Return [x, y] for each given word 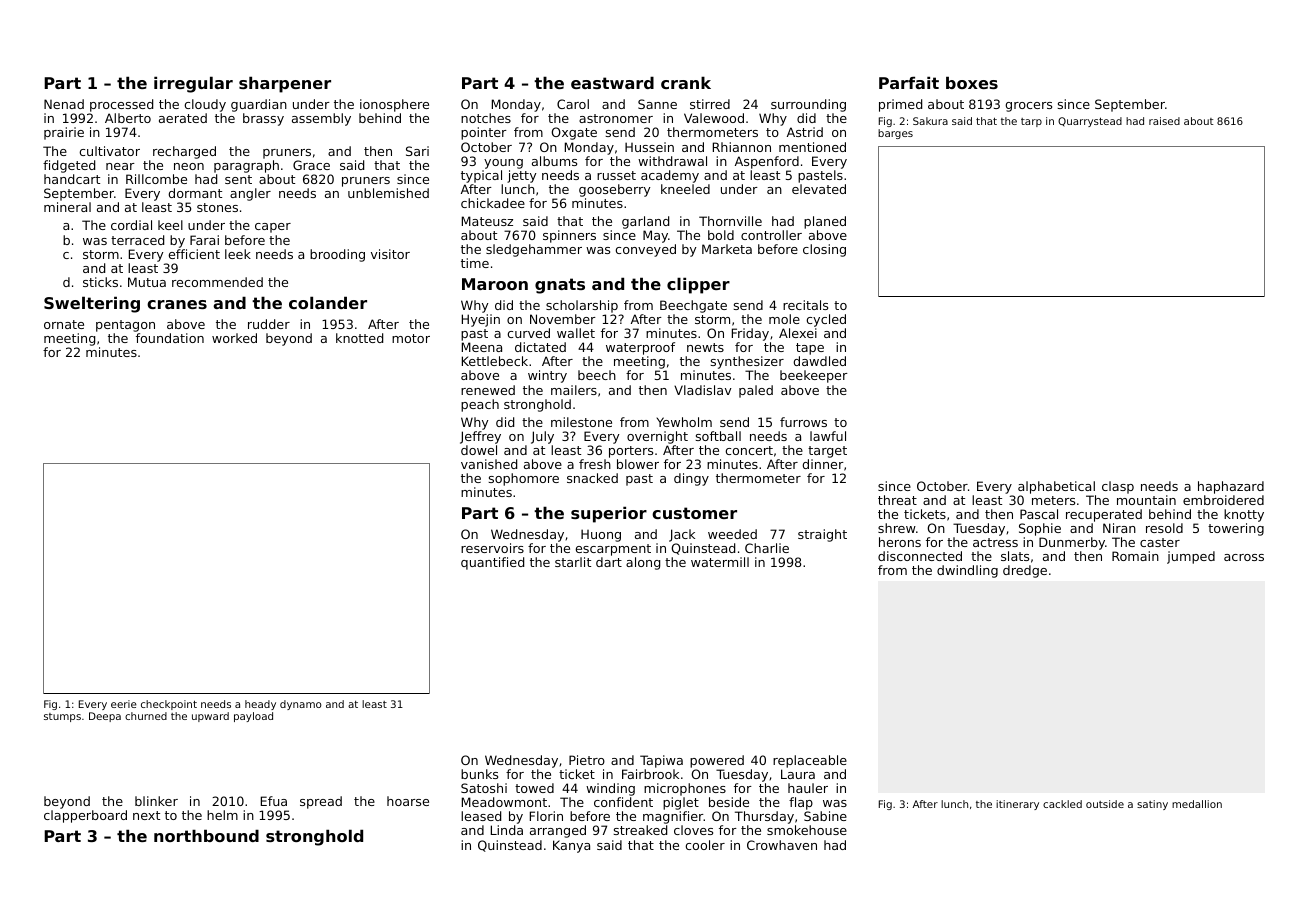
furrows [803, 422]
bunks [479, 774]
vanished [489, 464]
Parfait [909, 82]
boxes [972, 82]
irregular [193, 84]
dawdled [819, 361]
